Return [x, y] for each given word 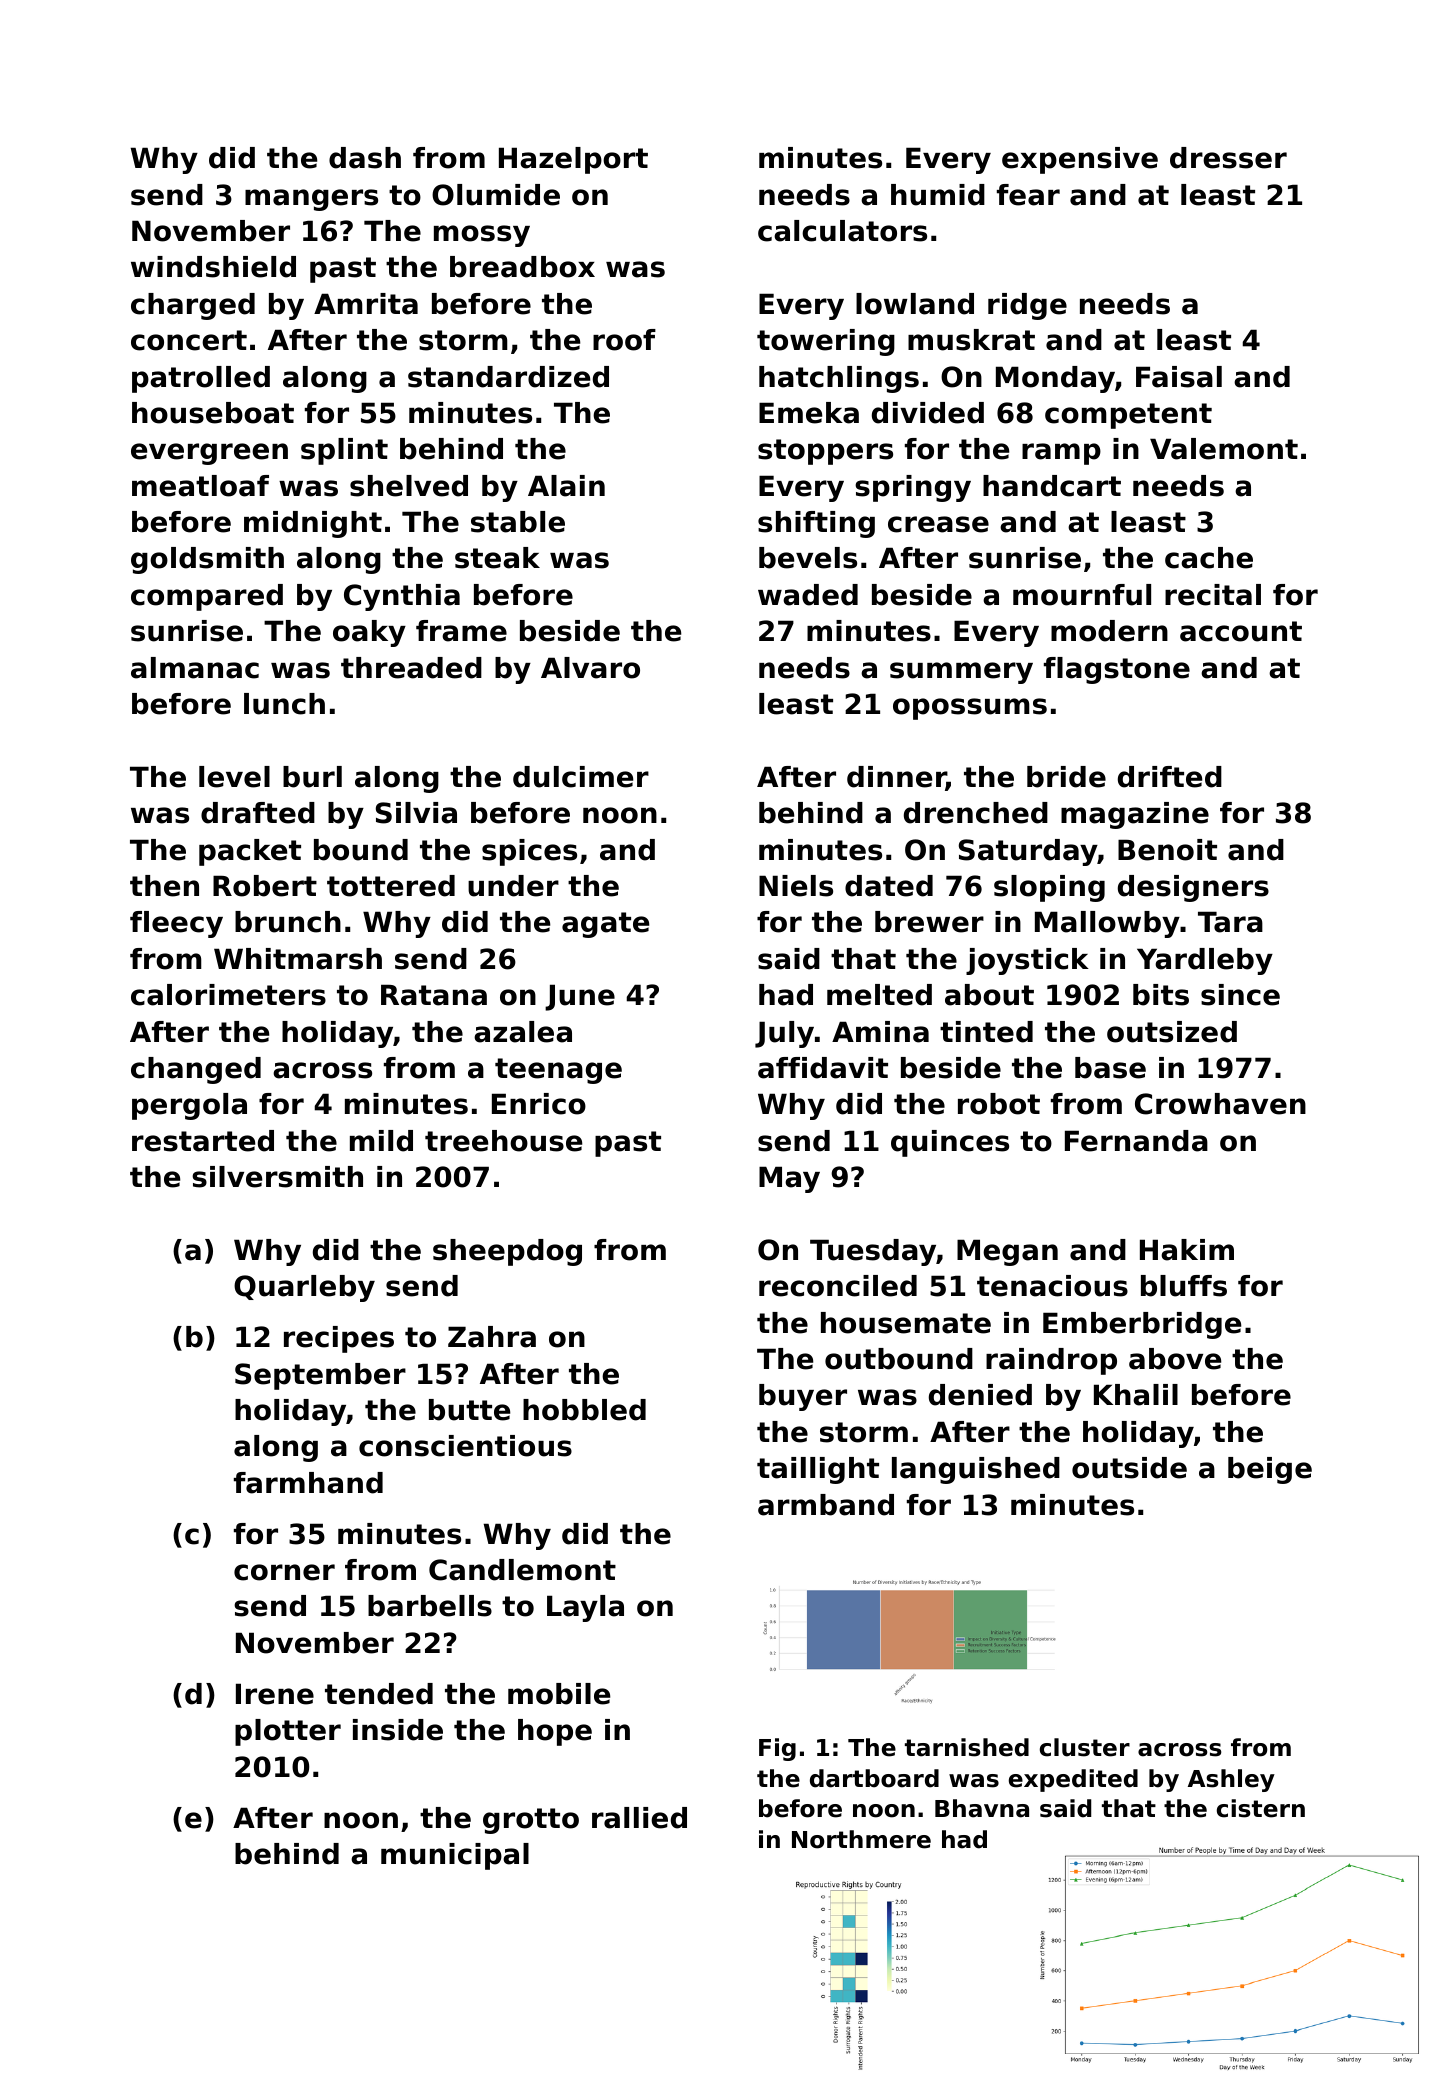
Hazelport [573, 160]
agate [605, 925]
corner [284, 1572]
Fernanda [1136, 1141]
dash [365, 158]
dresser [1228, 158]
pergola [189, 1106]
